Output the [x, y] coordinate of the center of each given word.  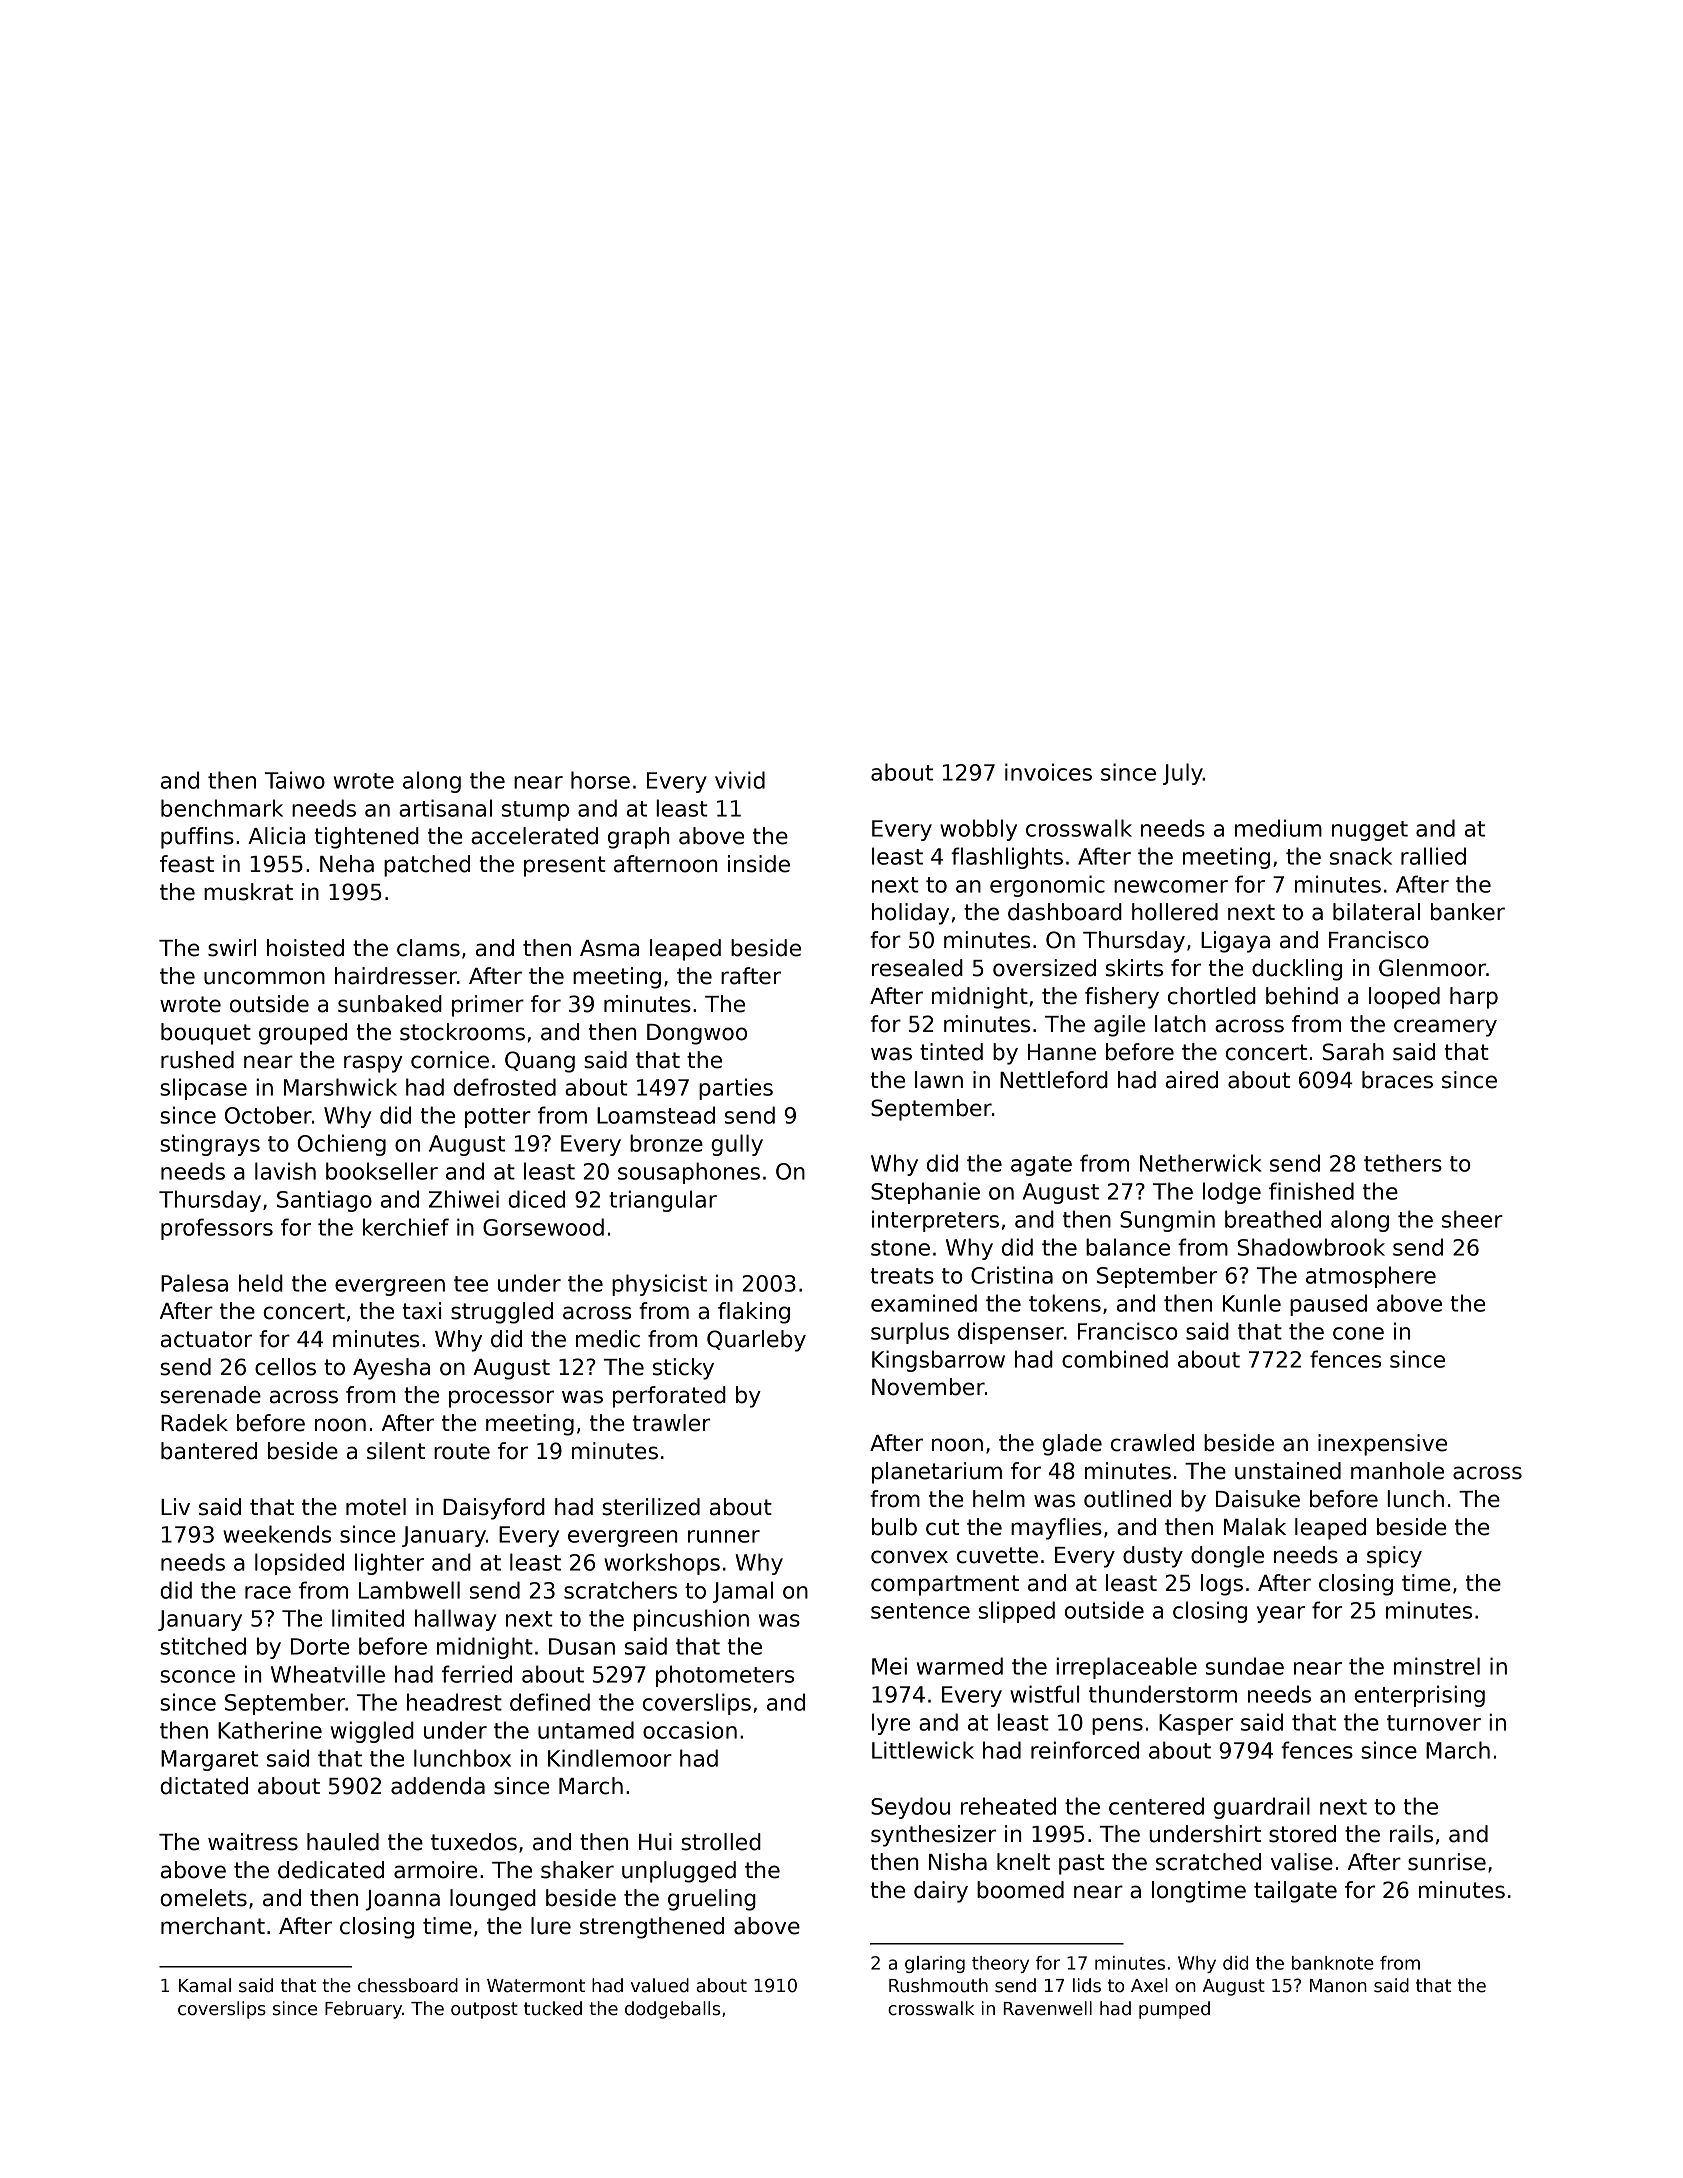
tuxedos [474, 1842]
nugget [1370, 831]
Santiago [324, 1201]
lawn [939, 1080]
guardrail [1262, 1808]
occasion [690, 1730]
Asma [609, 948]
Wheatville [328, 1674]
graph [639, 838]
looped [1404, 998]
